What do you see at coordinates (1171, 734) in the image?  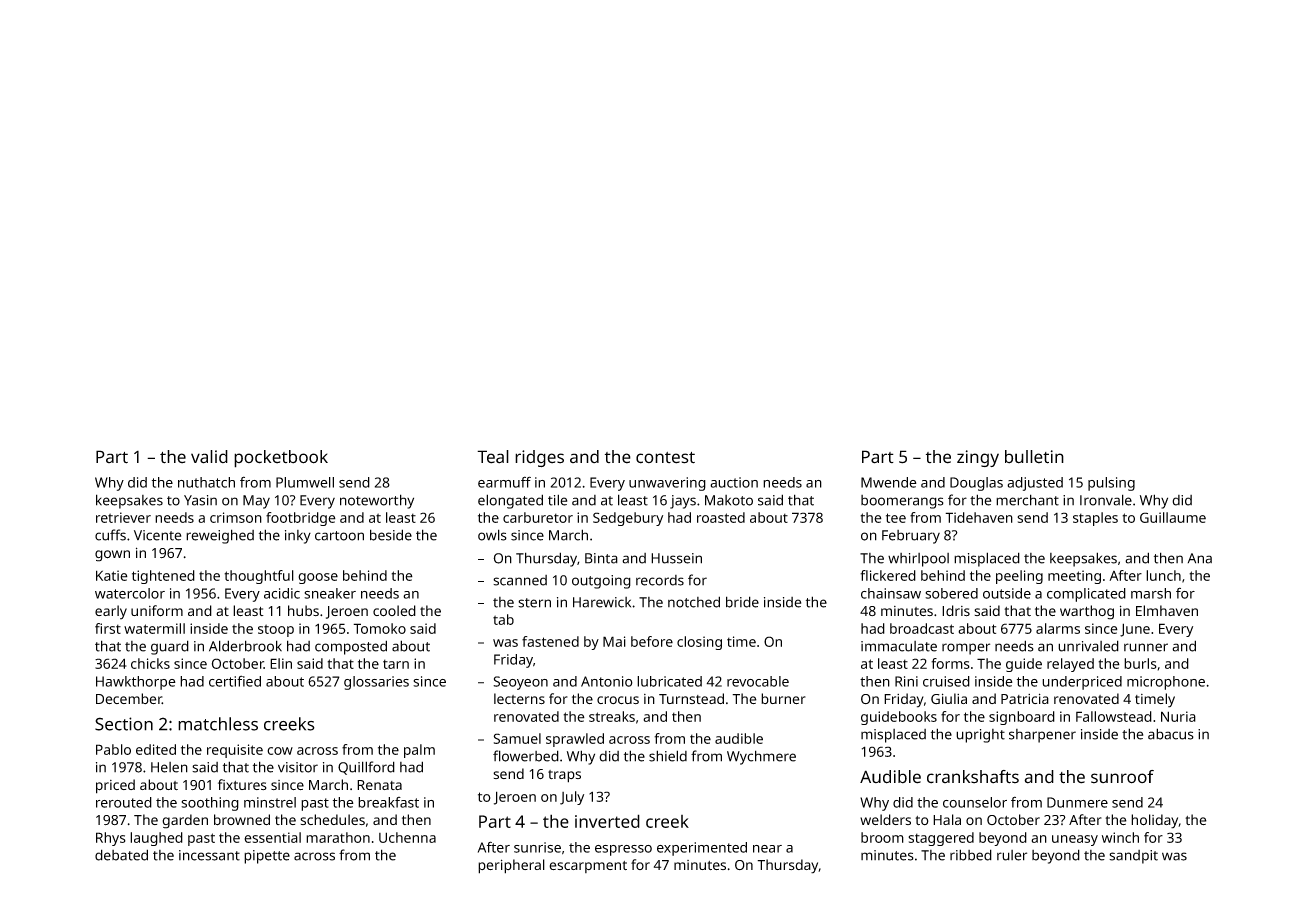 I see `abacus` at bounding box center [1171, 734].
